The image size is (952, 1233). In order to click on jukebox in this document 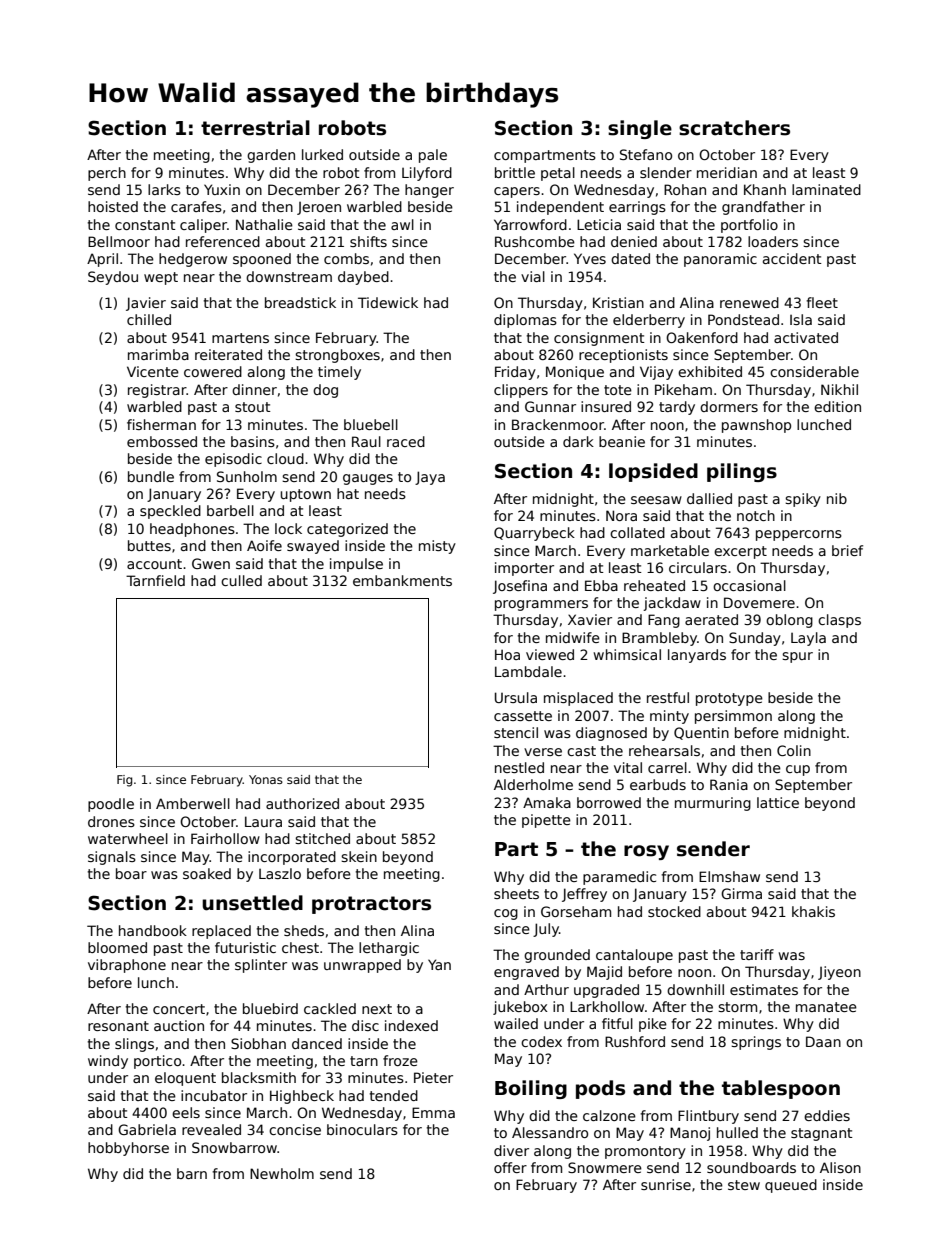, I will do `click(520, 1008)`.
